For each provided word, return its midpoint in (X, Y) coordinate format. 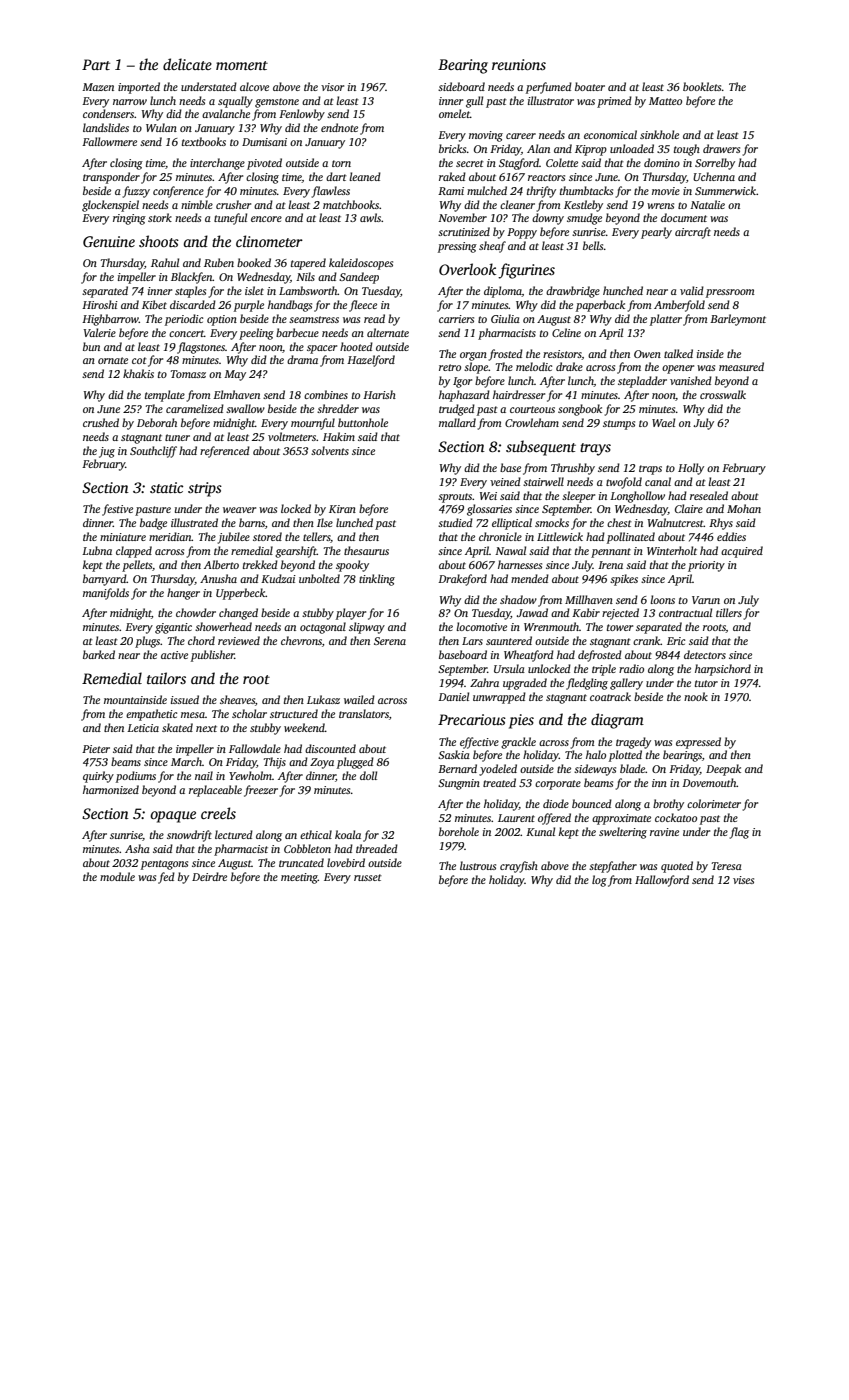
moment (242, 65)
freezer (261, 791)
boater (590, 86)
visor (332, 87)
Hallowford (662, 881)
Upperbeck (241, 594)
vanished (691, 380)
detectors (705, 654)
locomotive (481, 626)
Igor (462, 382)
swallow (245, 408)
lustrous (478, 865)
